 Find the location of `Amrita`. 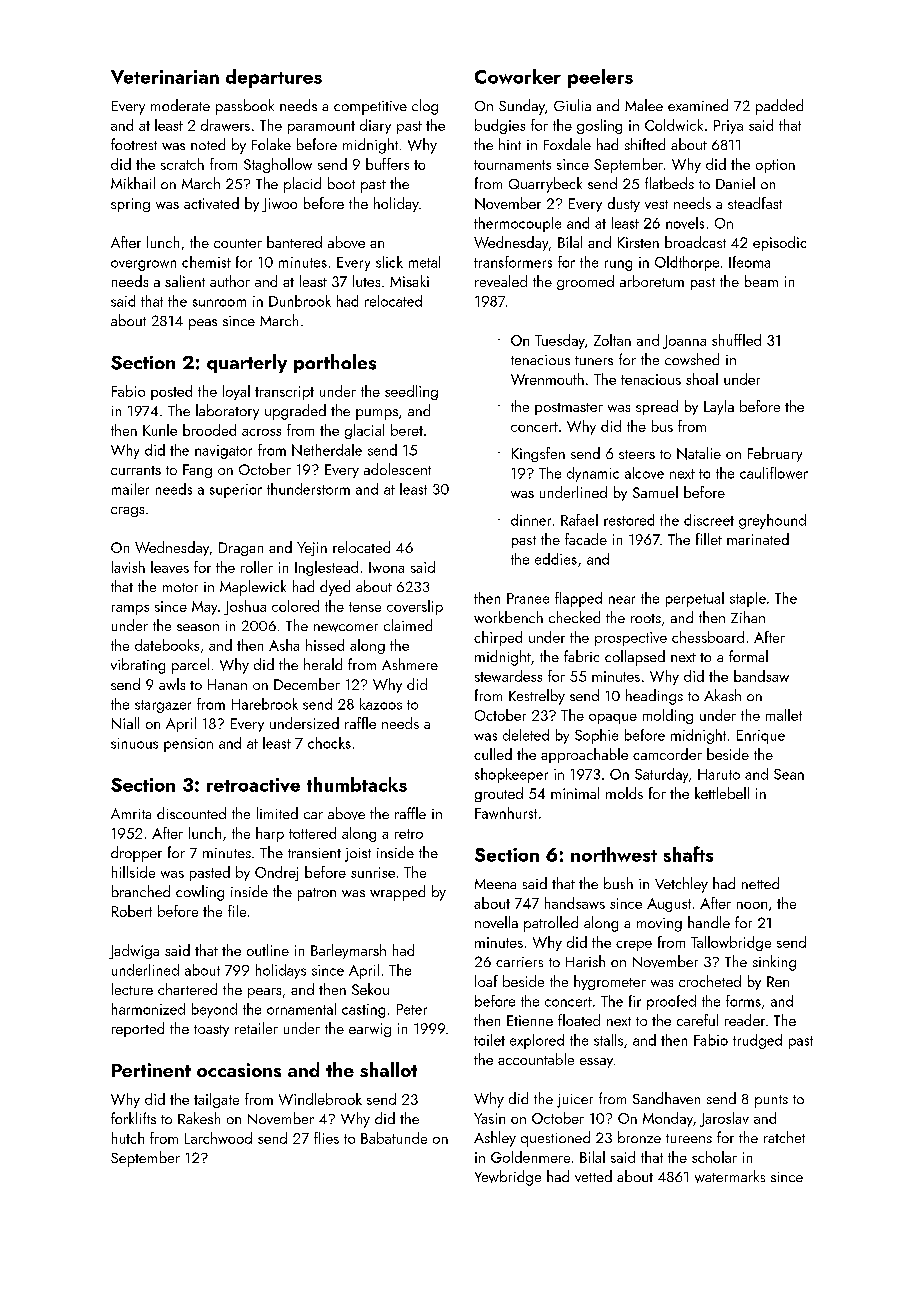

Amrita is located at coordinates (131, 813).
